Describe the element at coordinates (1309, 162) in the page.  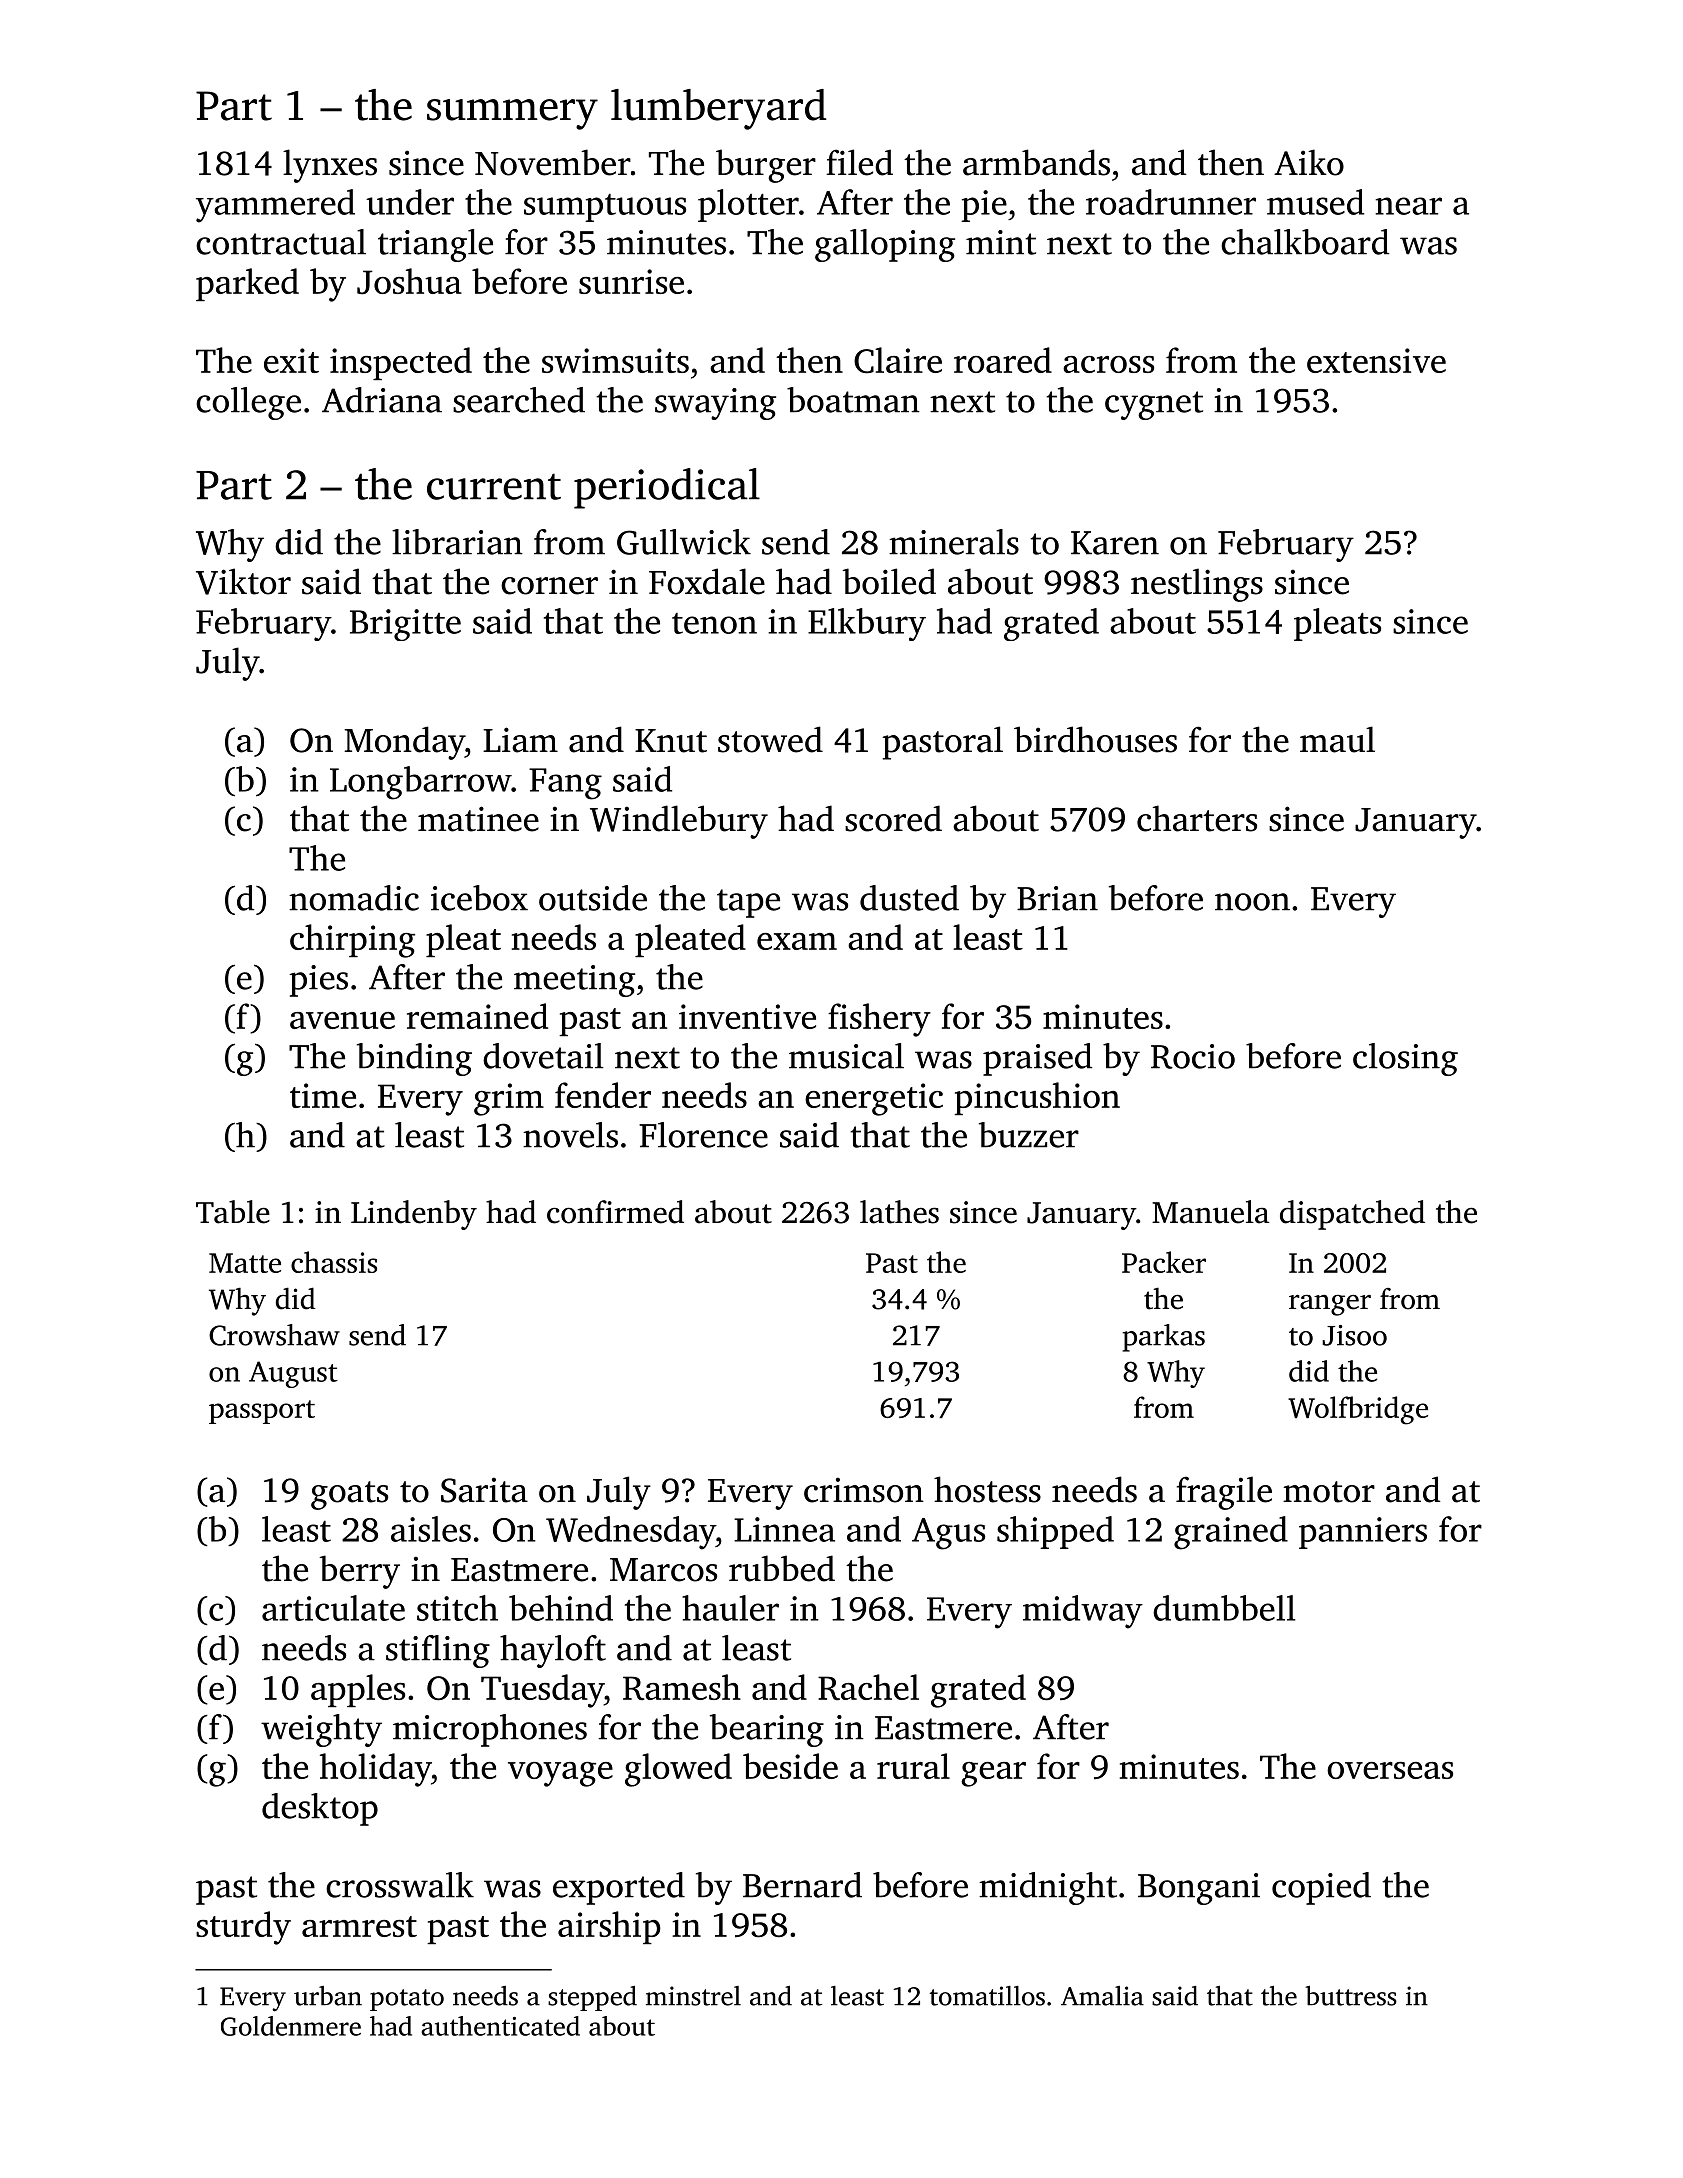
I see `Aiko` at that location.
